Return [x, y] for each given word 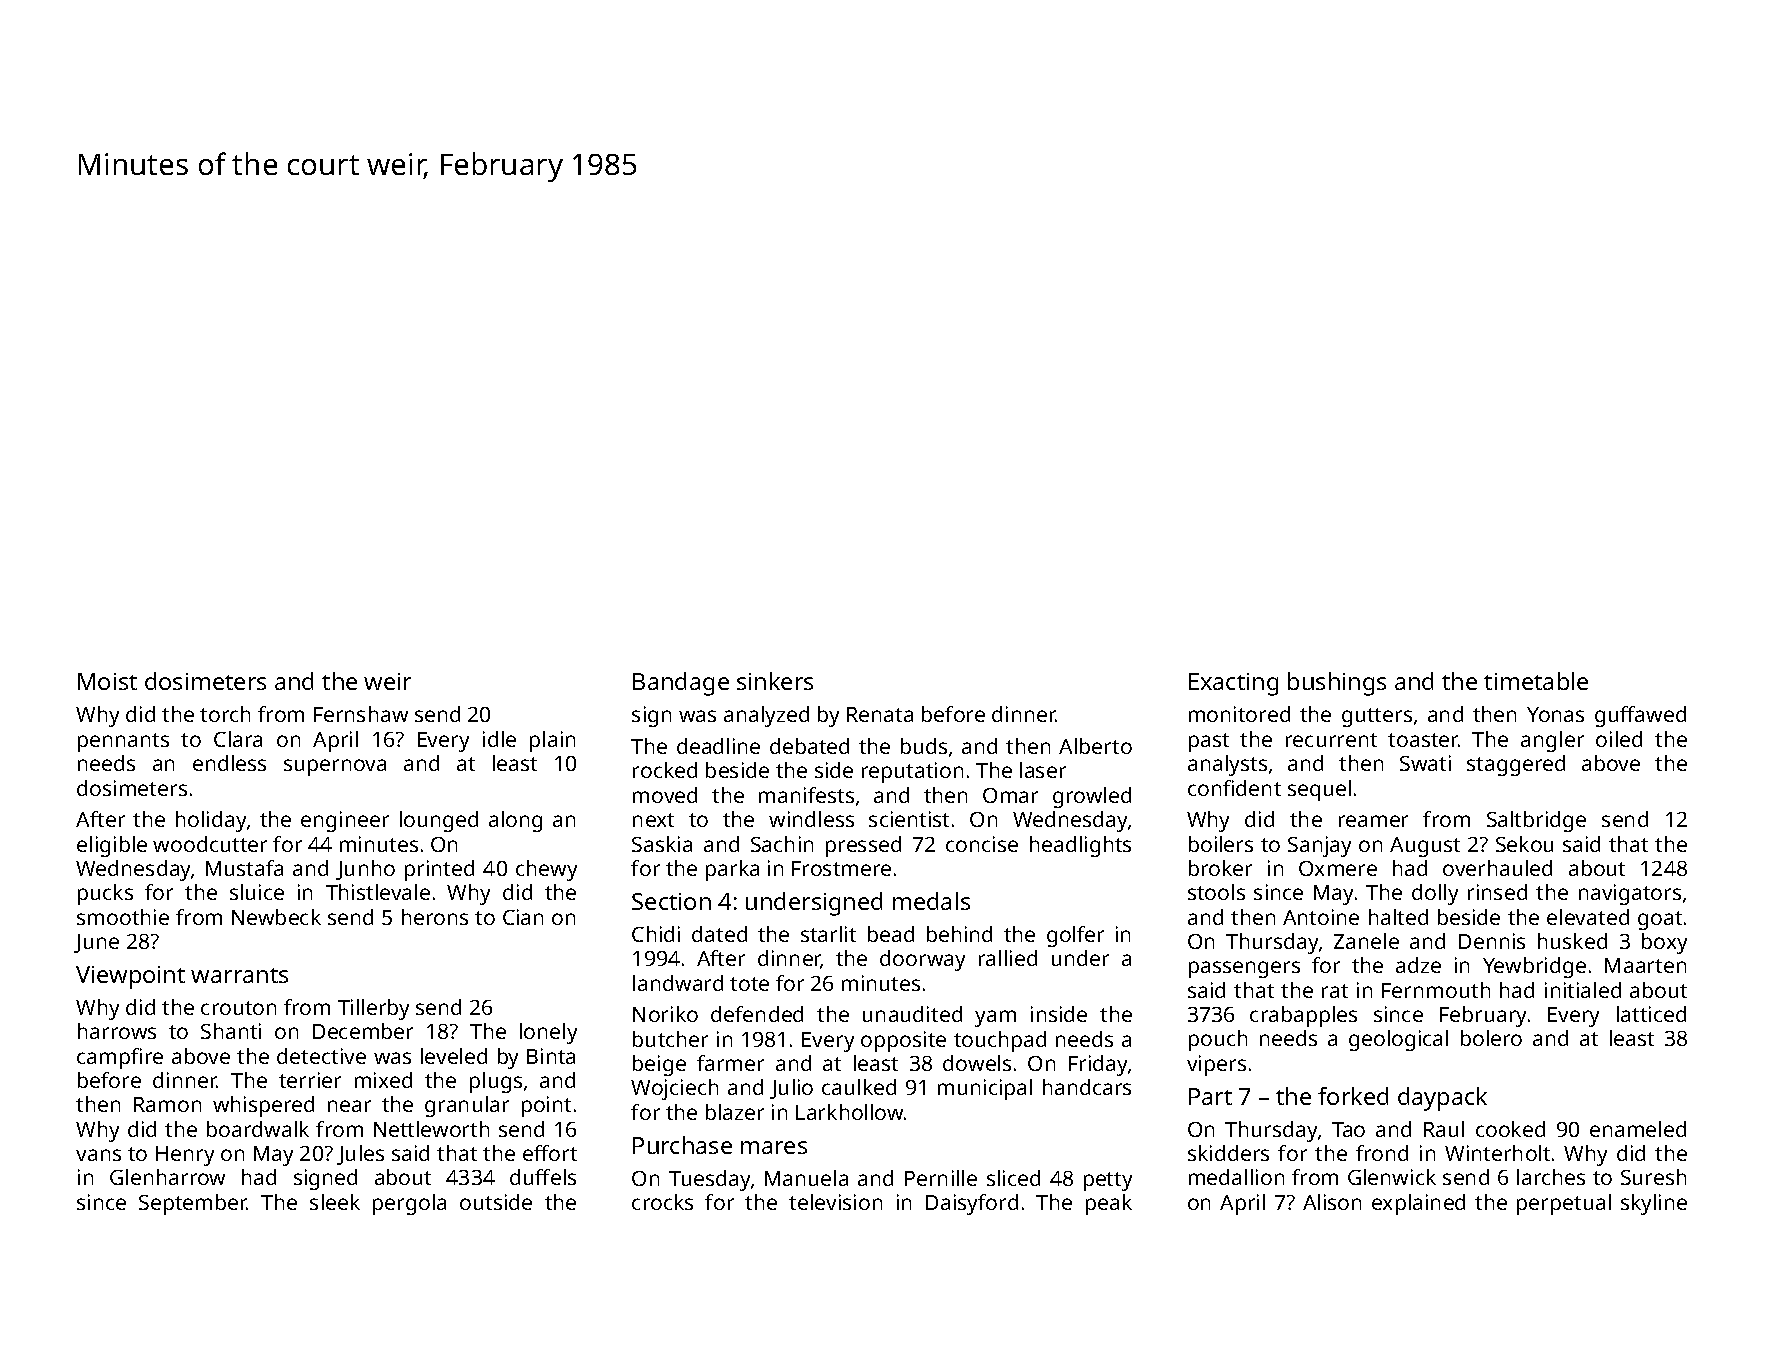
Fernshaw [361, 714]
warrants [239, 975]
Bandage [681, 684]
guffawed [1640, 716]
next [653, 820]
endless [229, 763]
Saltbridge [1536, 821]
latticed [1651, 1014]
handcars [1087, 1087]
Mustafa [244, 868]
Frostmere [841, 868]
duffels [543, 1177]
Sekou [1524, 844]
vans [98, 1155]
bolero [1491, 1038]
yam [995, 1018]
